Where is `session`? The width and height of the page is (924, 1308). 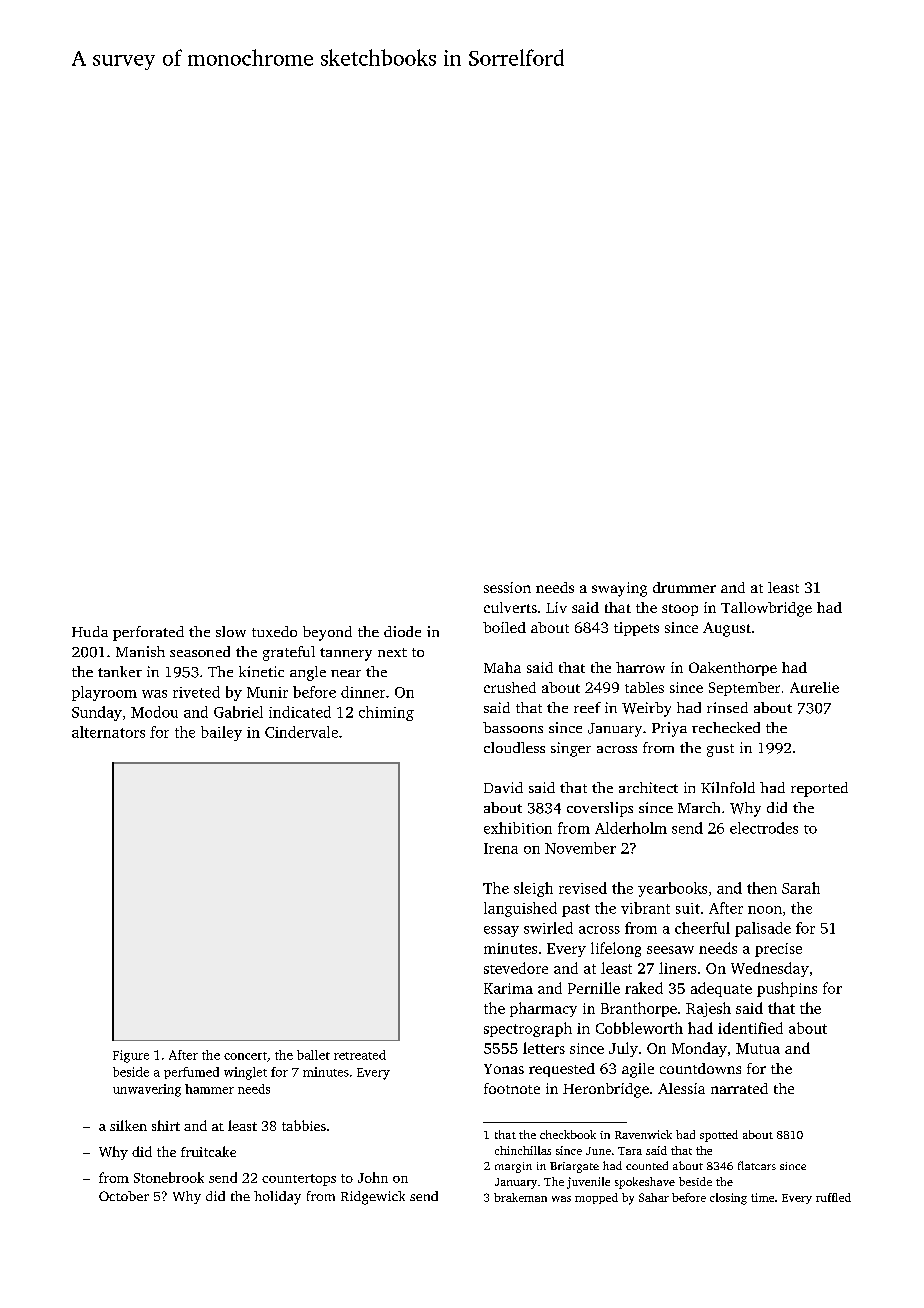
session is located at coordinates (507, 587).
